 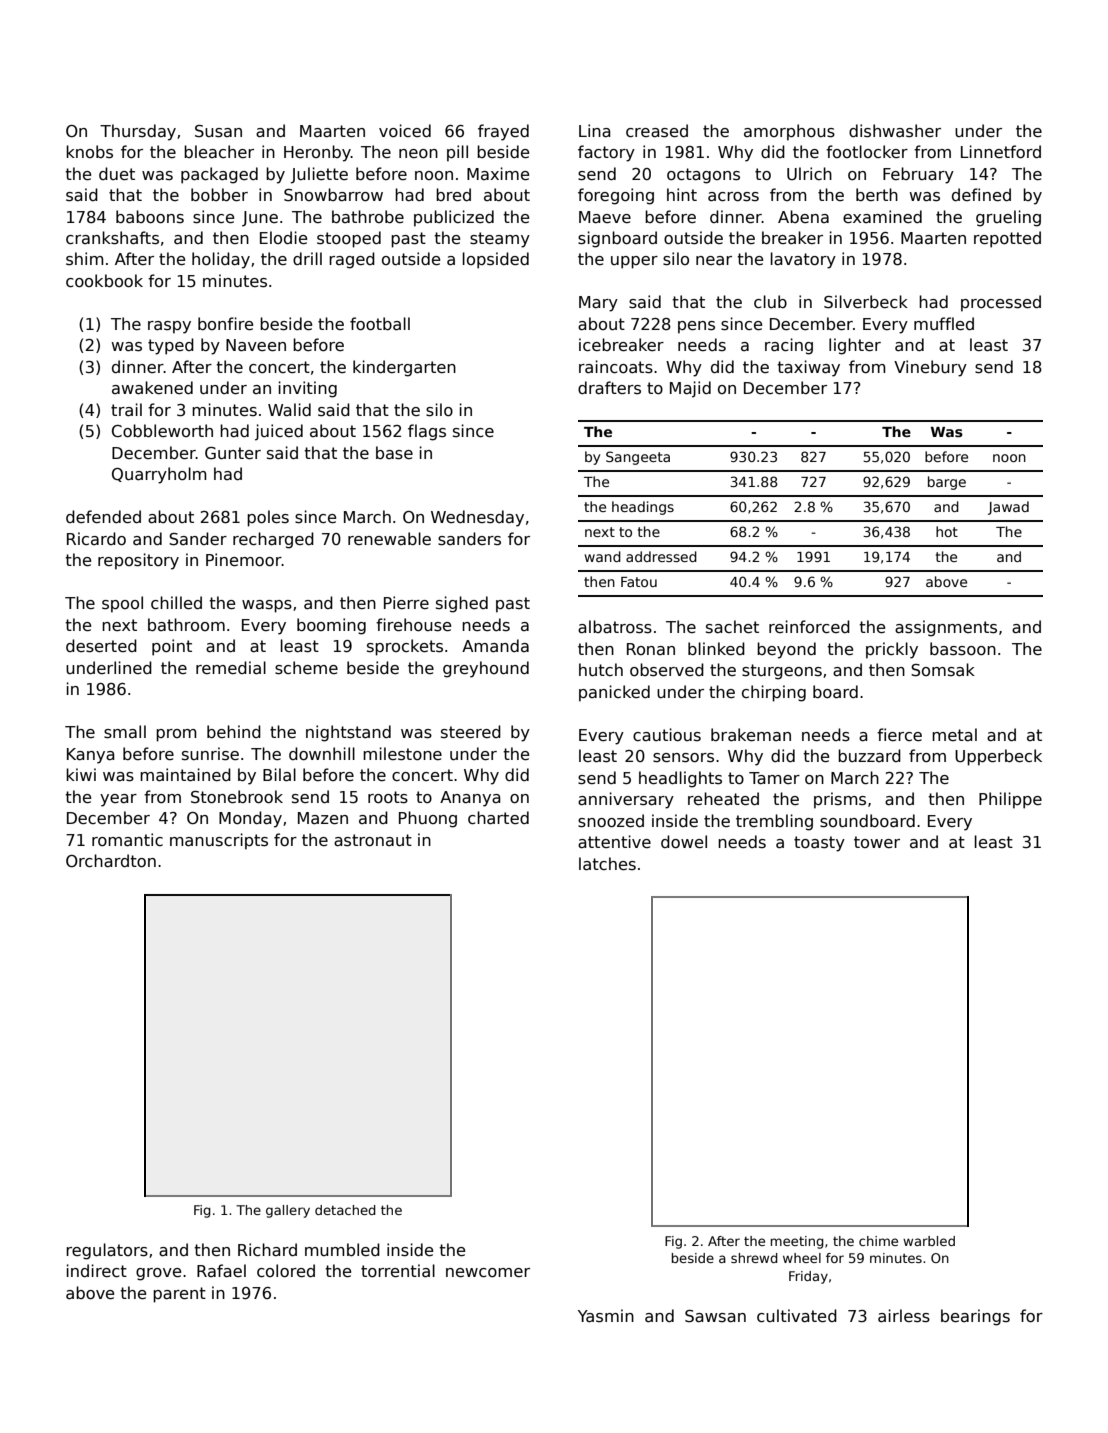 I want to click on pens, so click(x=696, y=327).
